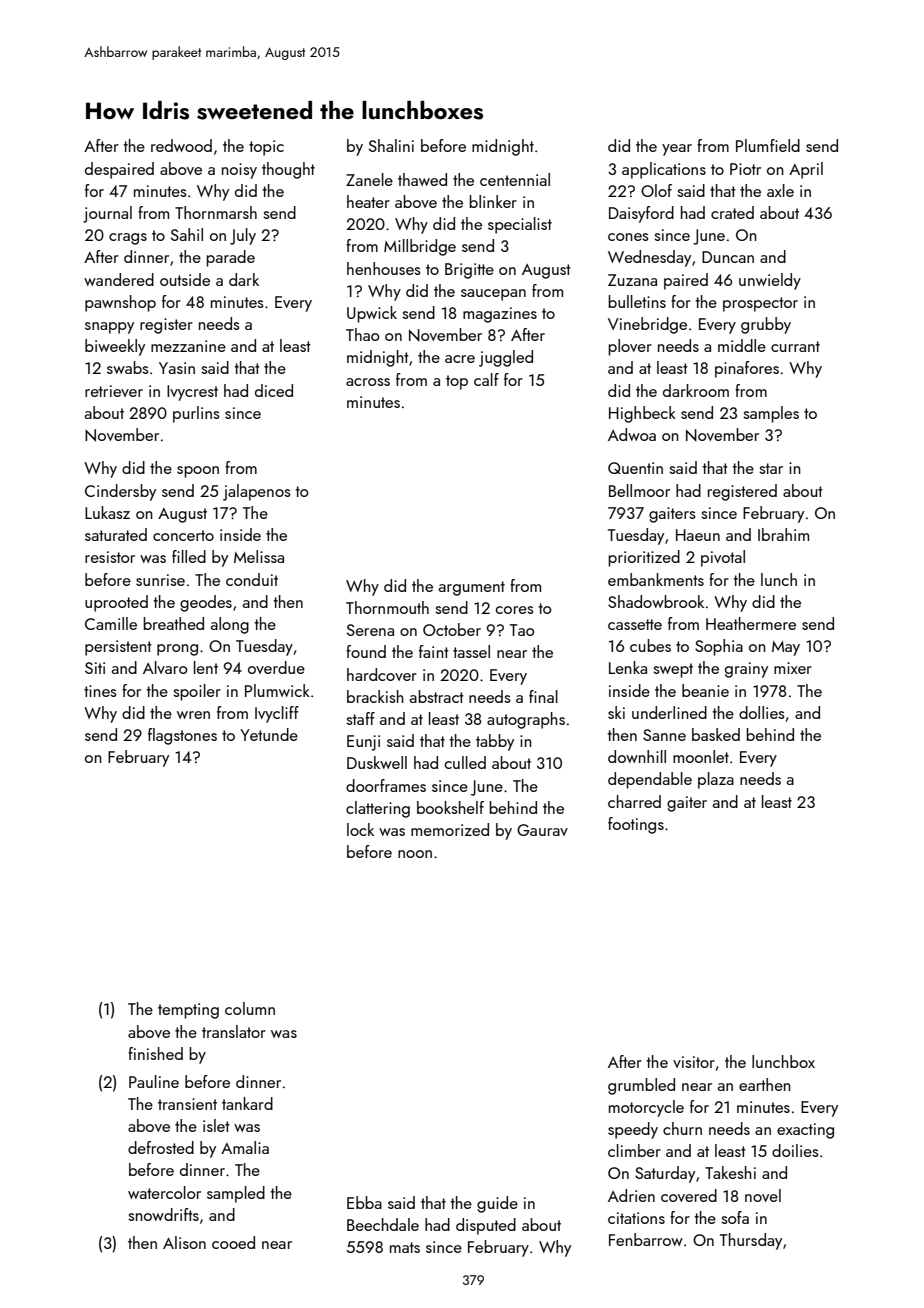  I want to click on Alison, so click(184, 1242).
